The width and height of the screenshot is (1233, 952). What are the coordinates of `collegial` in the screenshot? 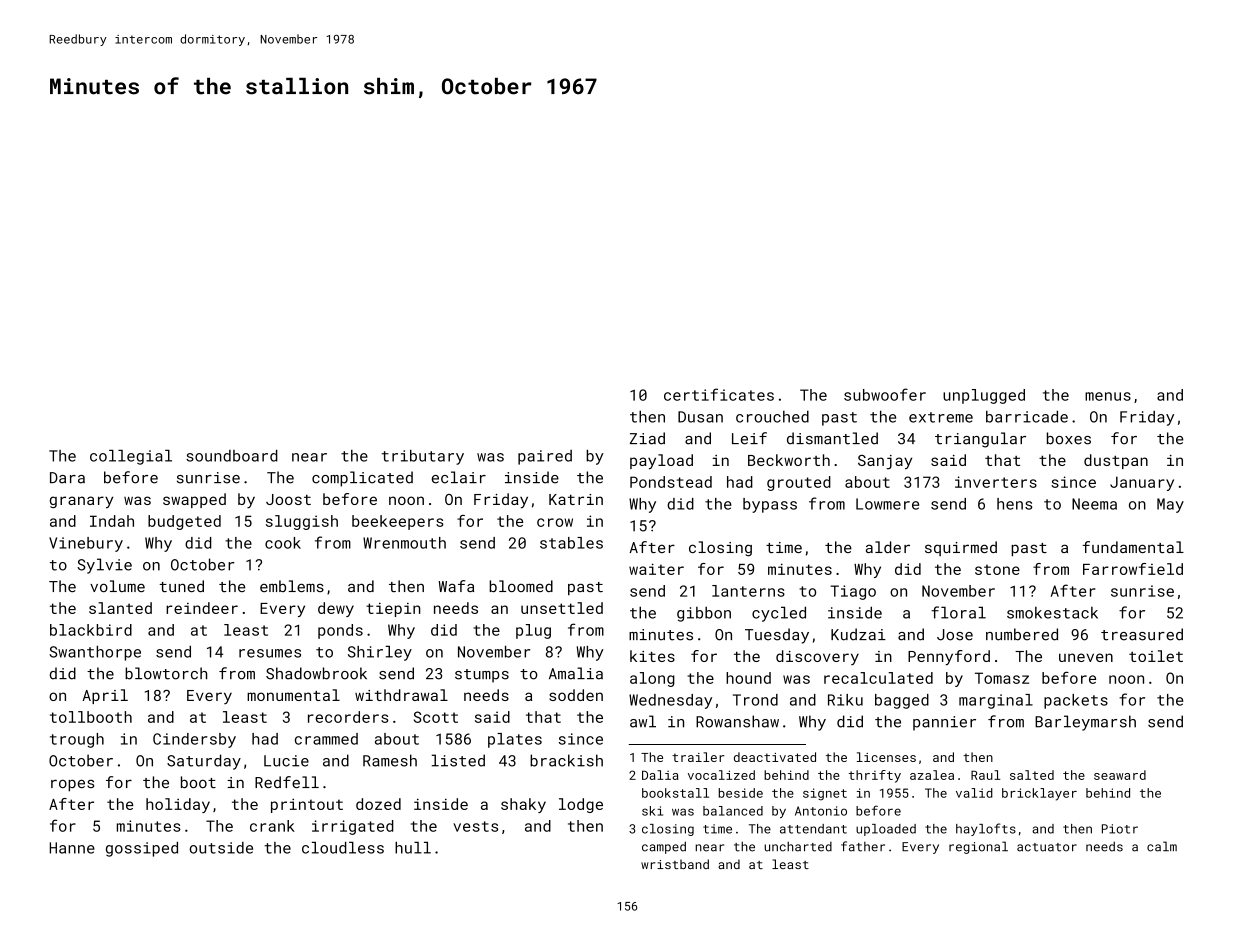 It's located at (131, 457).
